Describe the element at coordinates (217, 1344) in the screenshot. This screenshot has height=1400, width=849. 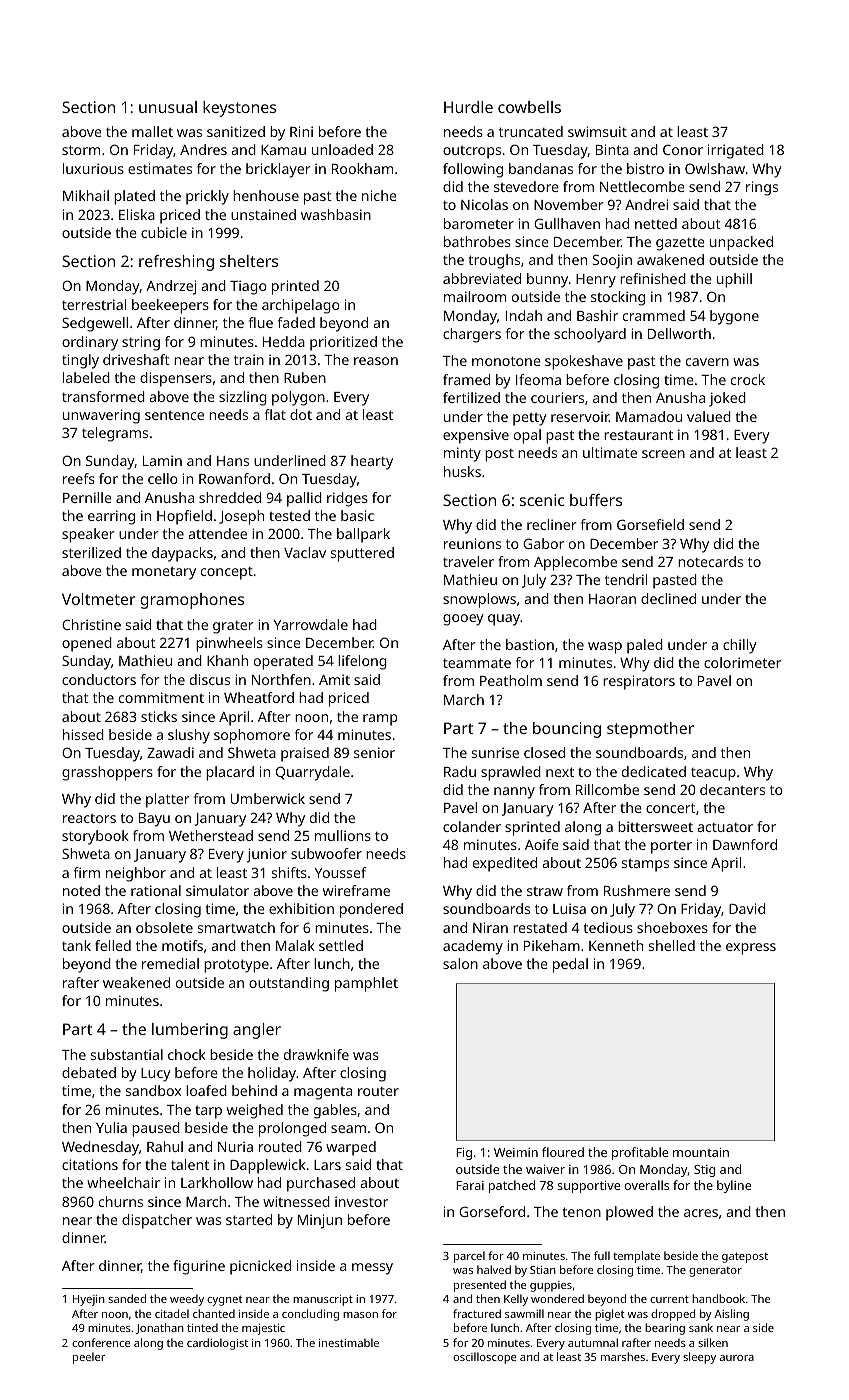
I see `cardiologist` at that location.
